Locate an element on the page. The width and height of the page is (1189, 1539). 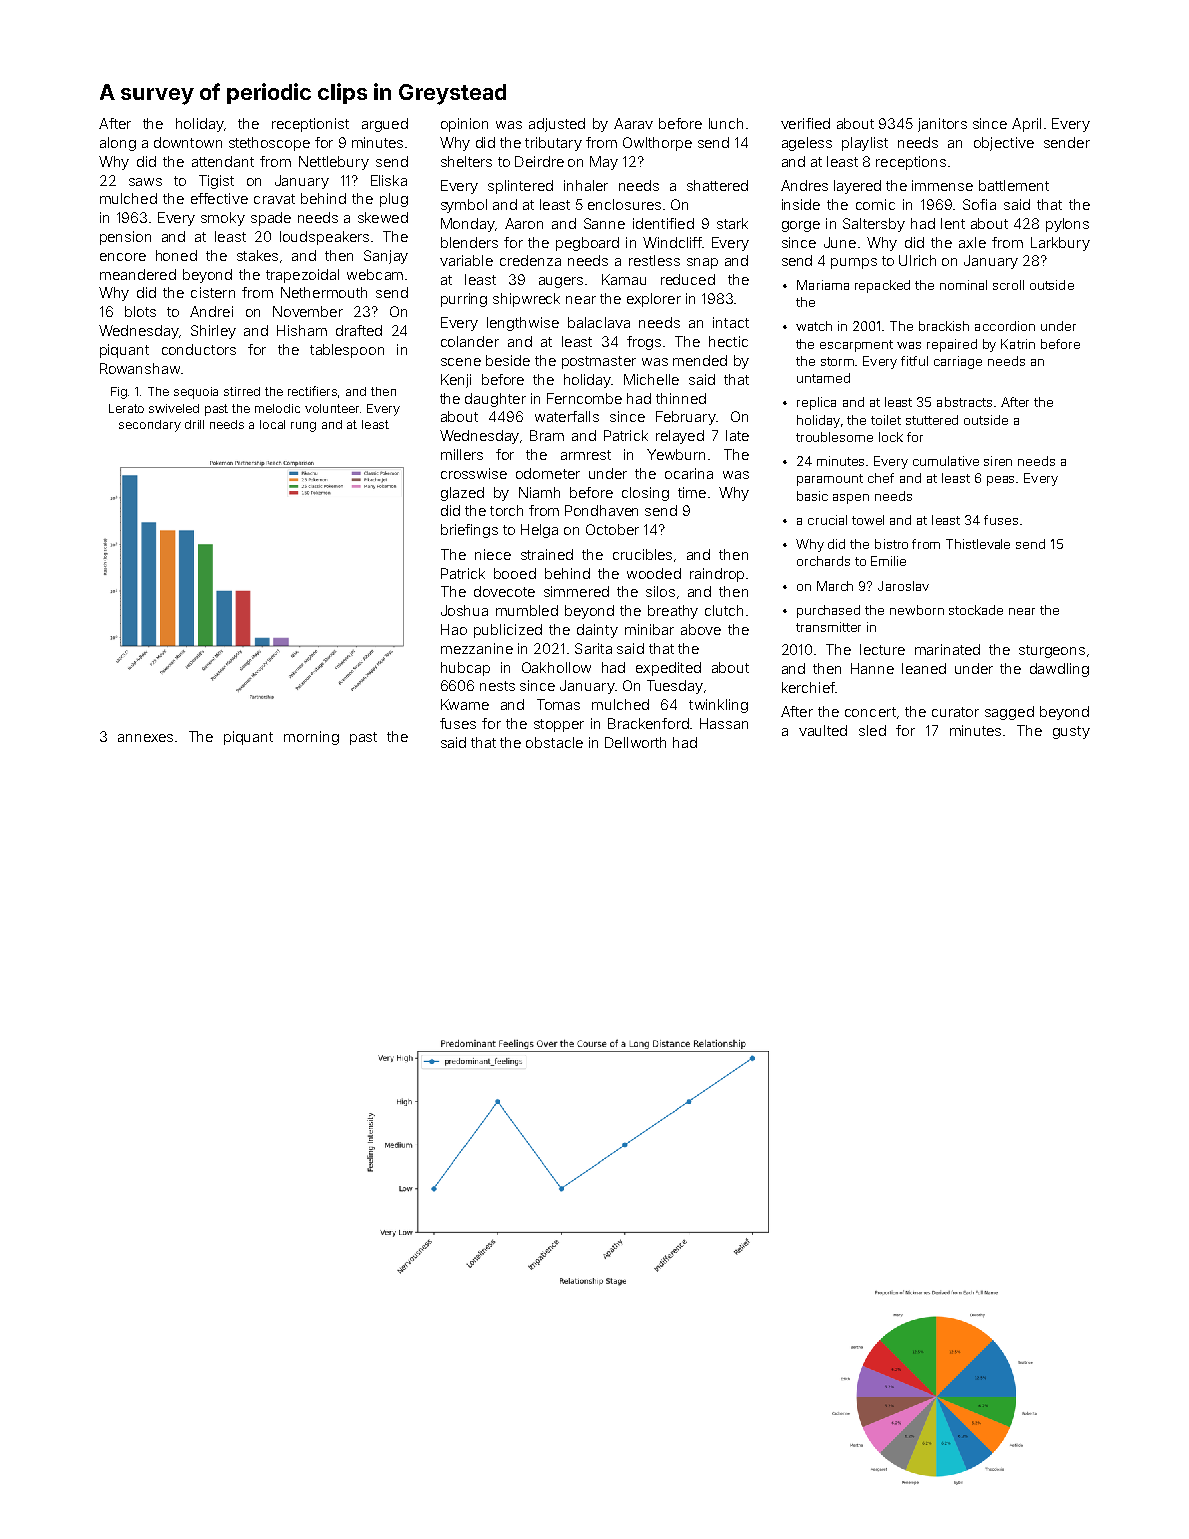
above is located at coordinates (701, 629).
